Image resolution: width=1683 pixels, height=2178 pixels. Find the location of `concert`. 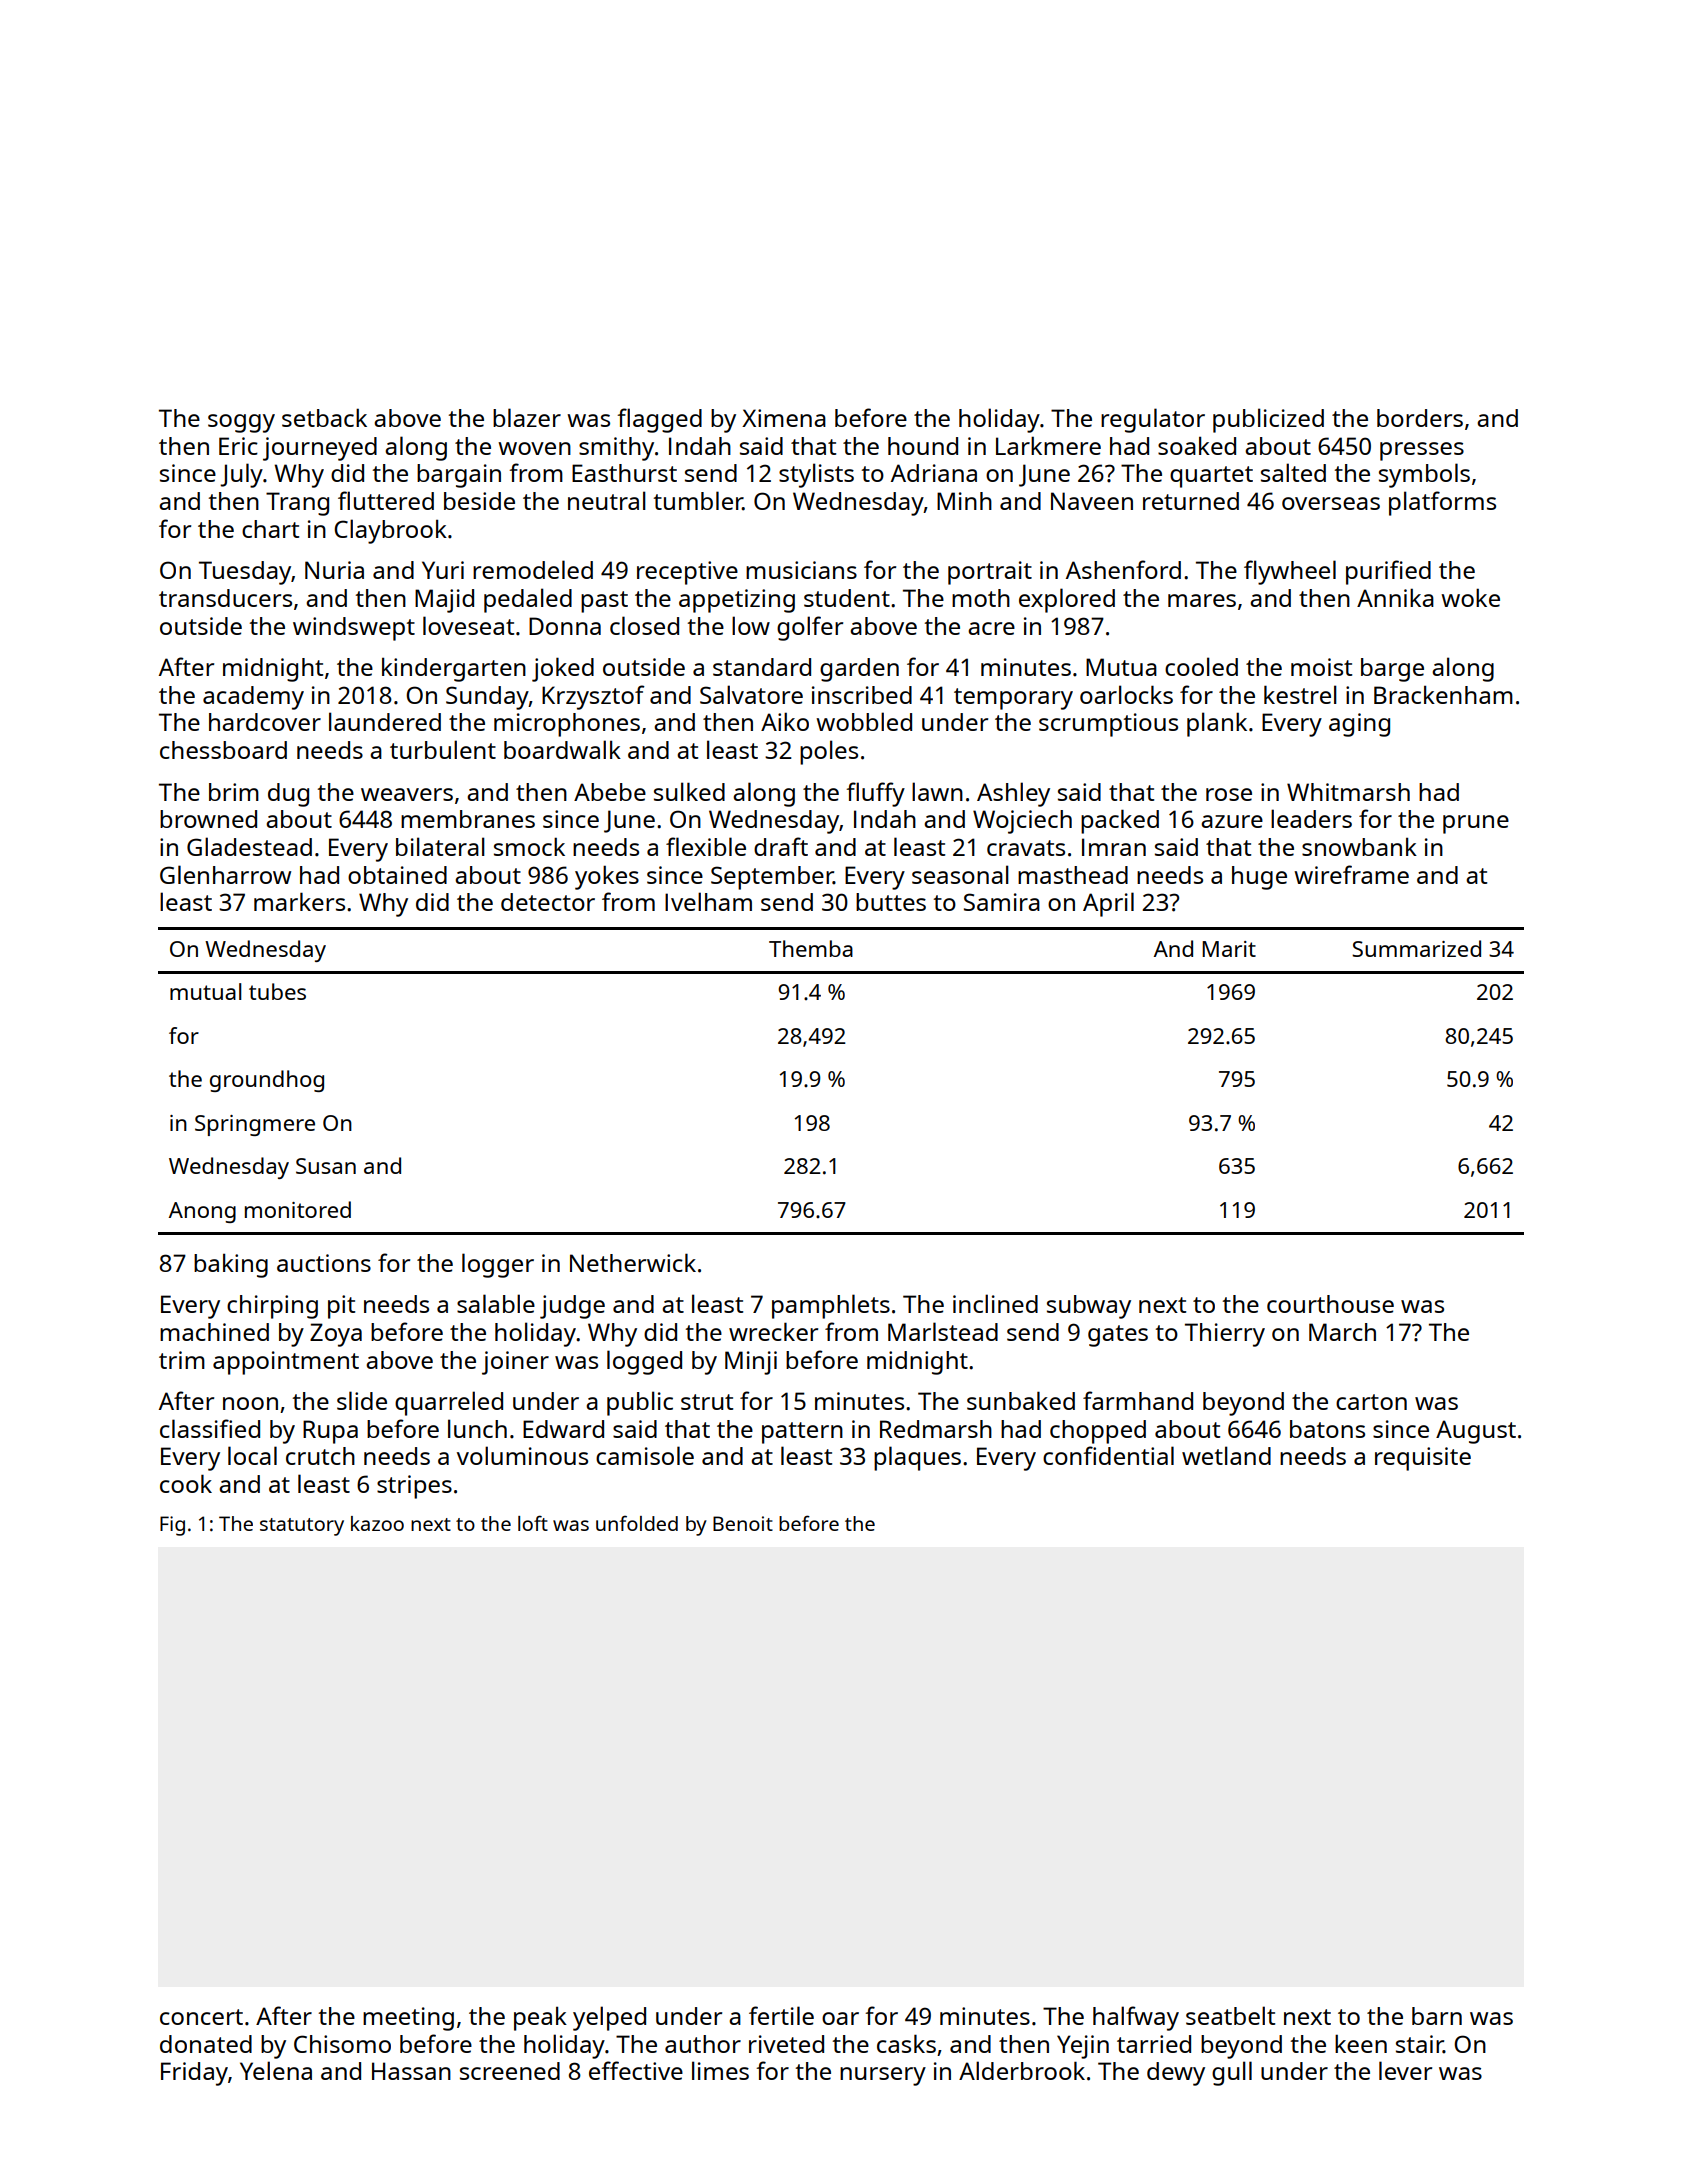

concert is located at coordinates (201, 2017).
